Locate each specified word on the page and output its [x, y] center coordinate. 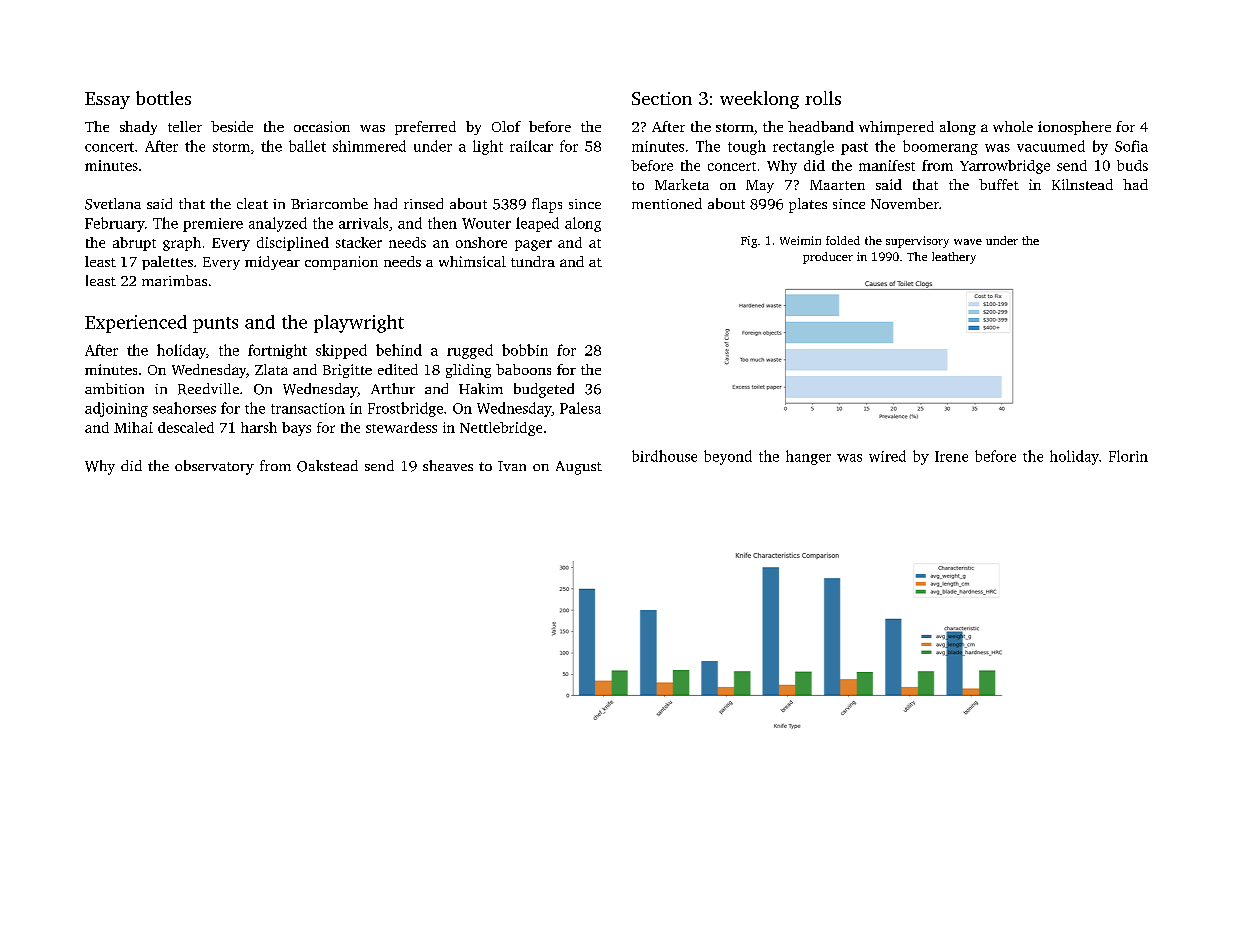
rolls [823, 98]
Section [662, 98]
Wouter [486, 223]
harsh [259, 427]
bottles [163, 98]
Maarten [837, 185]
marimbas [174, 280]
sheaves [448, 465]
